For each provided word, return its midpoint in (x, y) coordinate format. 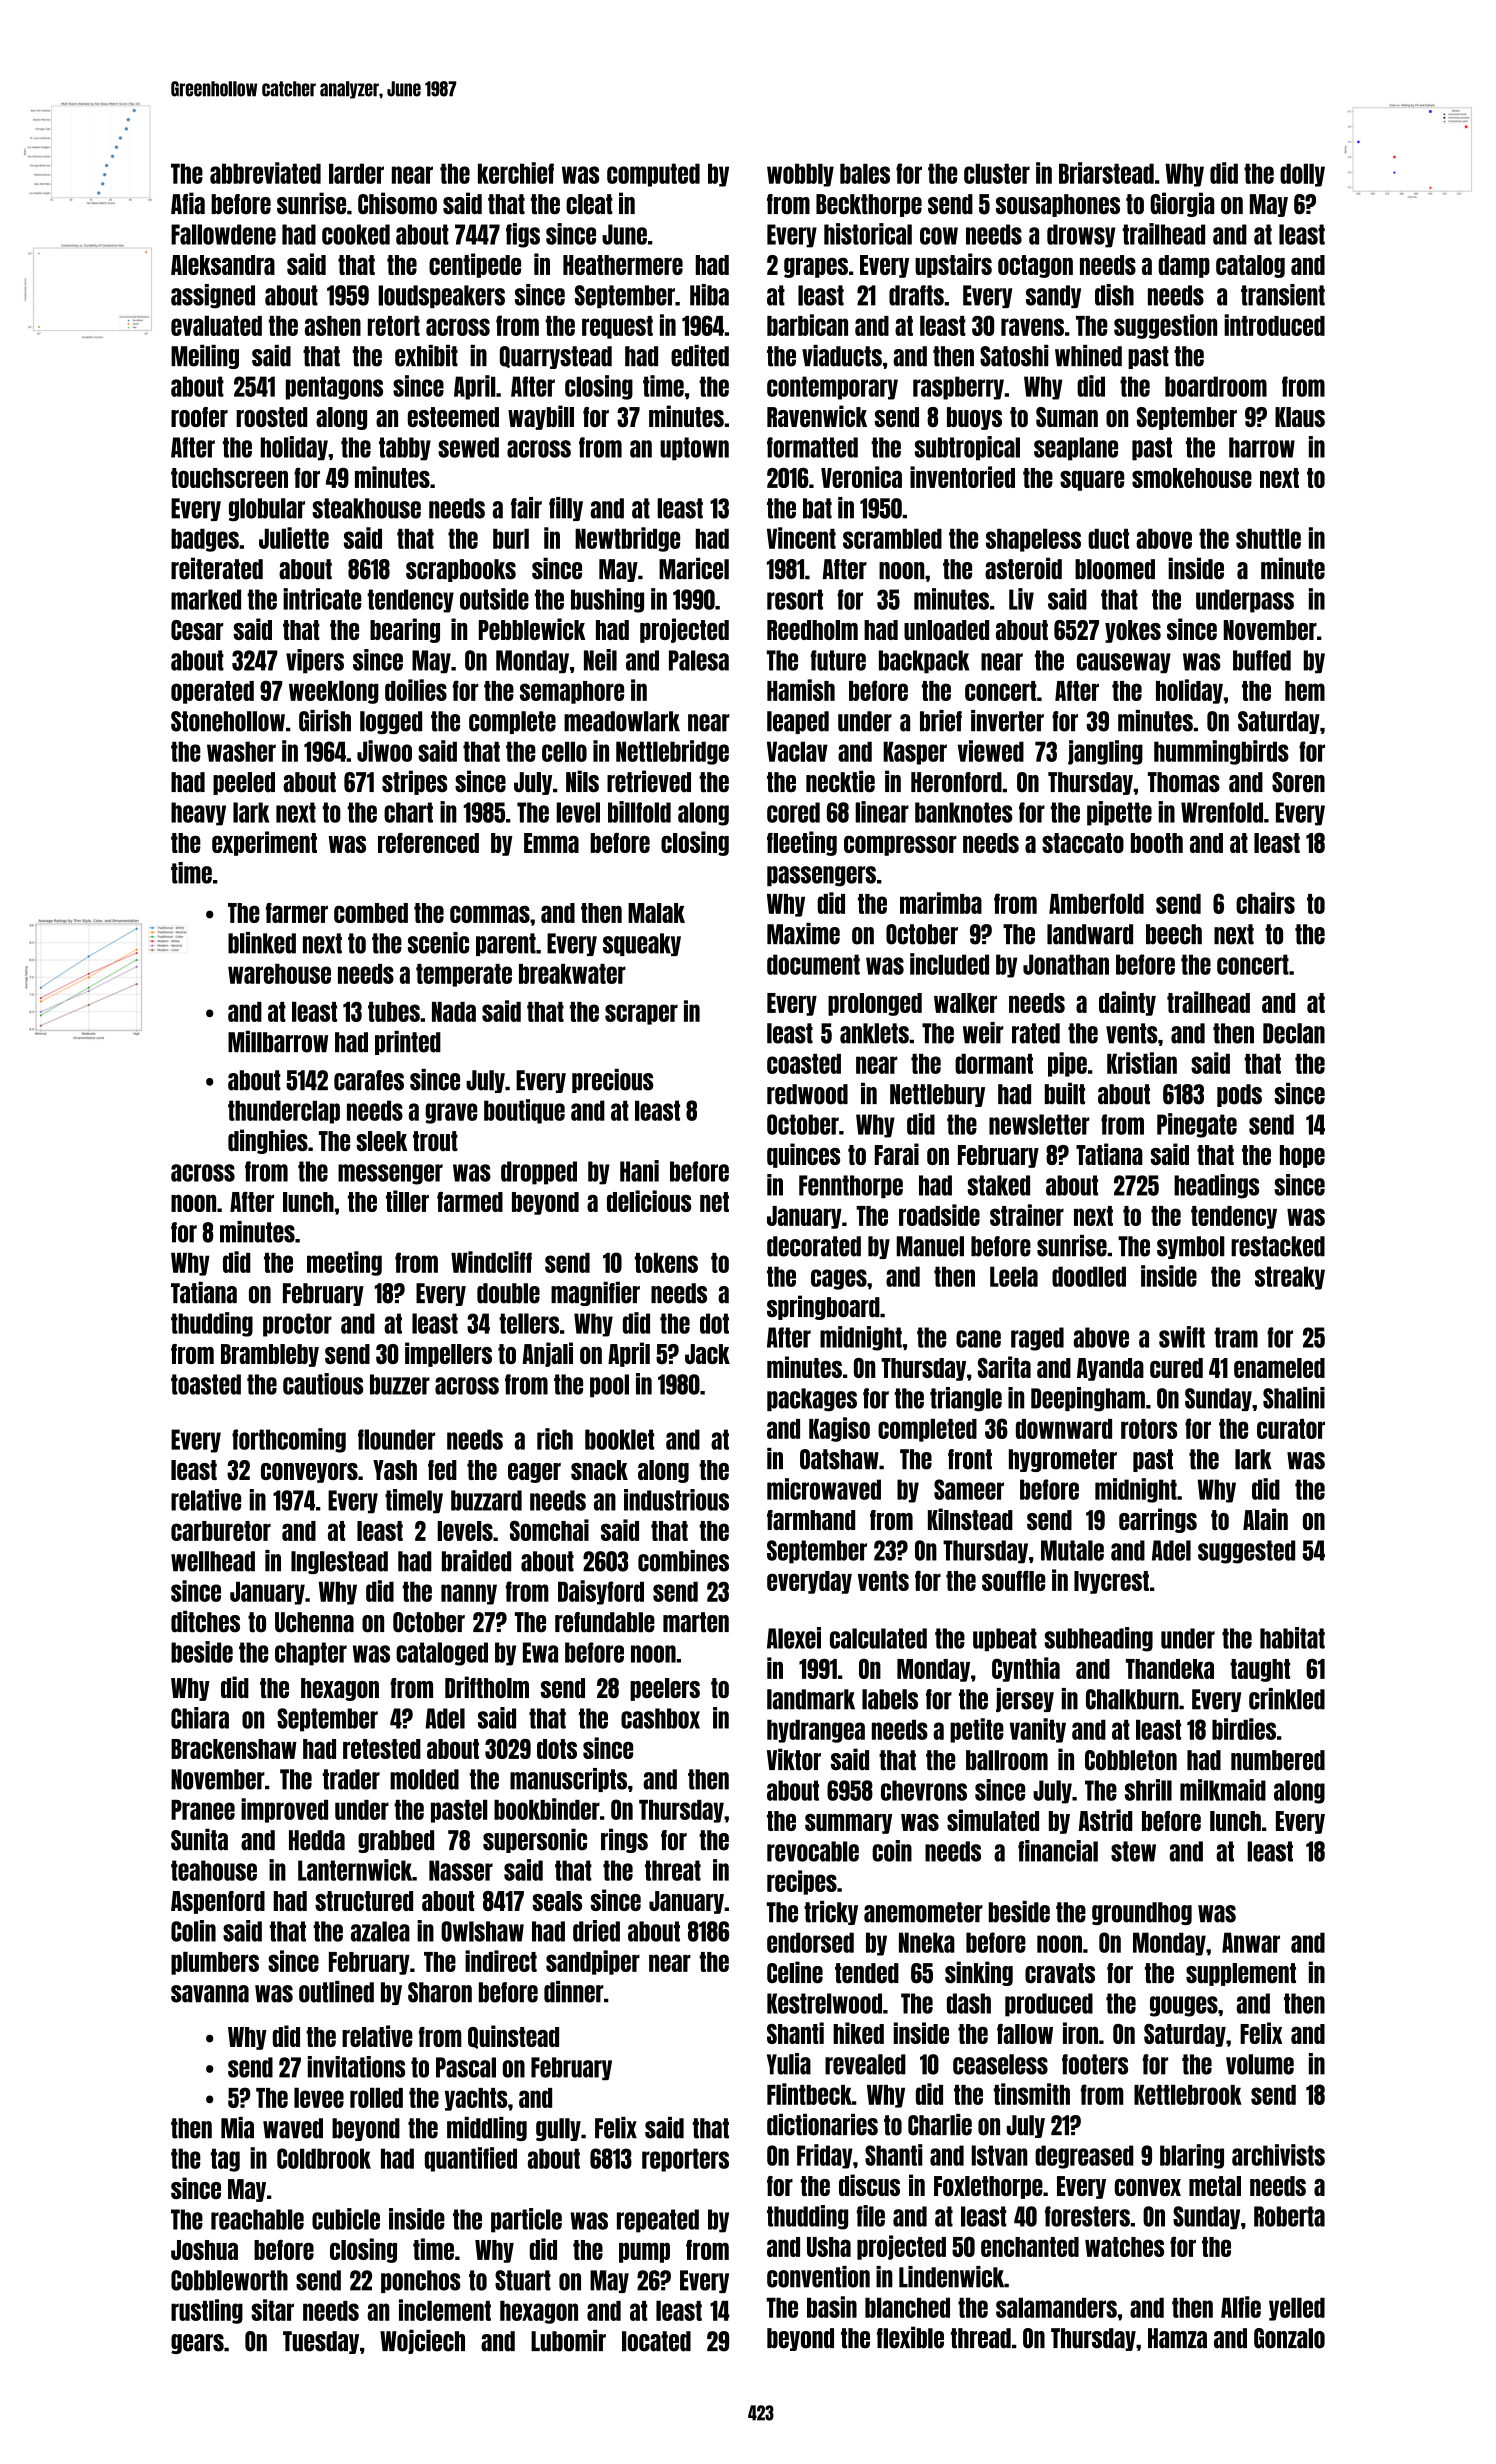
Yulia (789, 2064)
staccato (1083, 843)
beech (1174, 934)
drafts (916, 295)
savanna (210, 1994)
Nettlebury (937, 1095)
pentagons (334, 388)
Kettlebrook (1188, 2094)
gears (197, 2344)
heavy (198, 814)
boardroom (1216, 386)
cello (564, 751)
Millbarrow (278, 1042)
